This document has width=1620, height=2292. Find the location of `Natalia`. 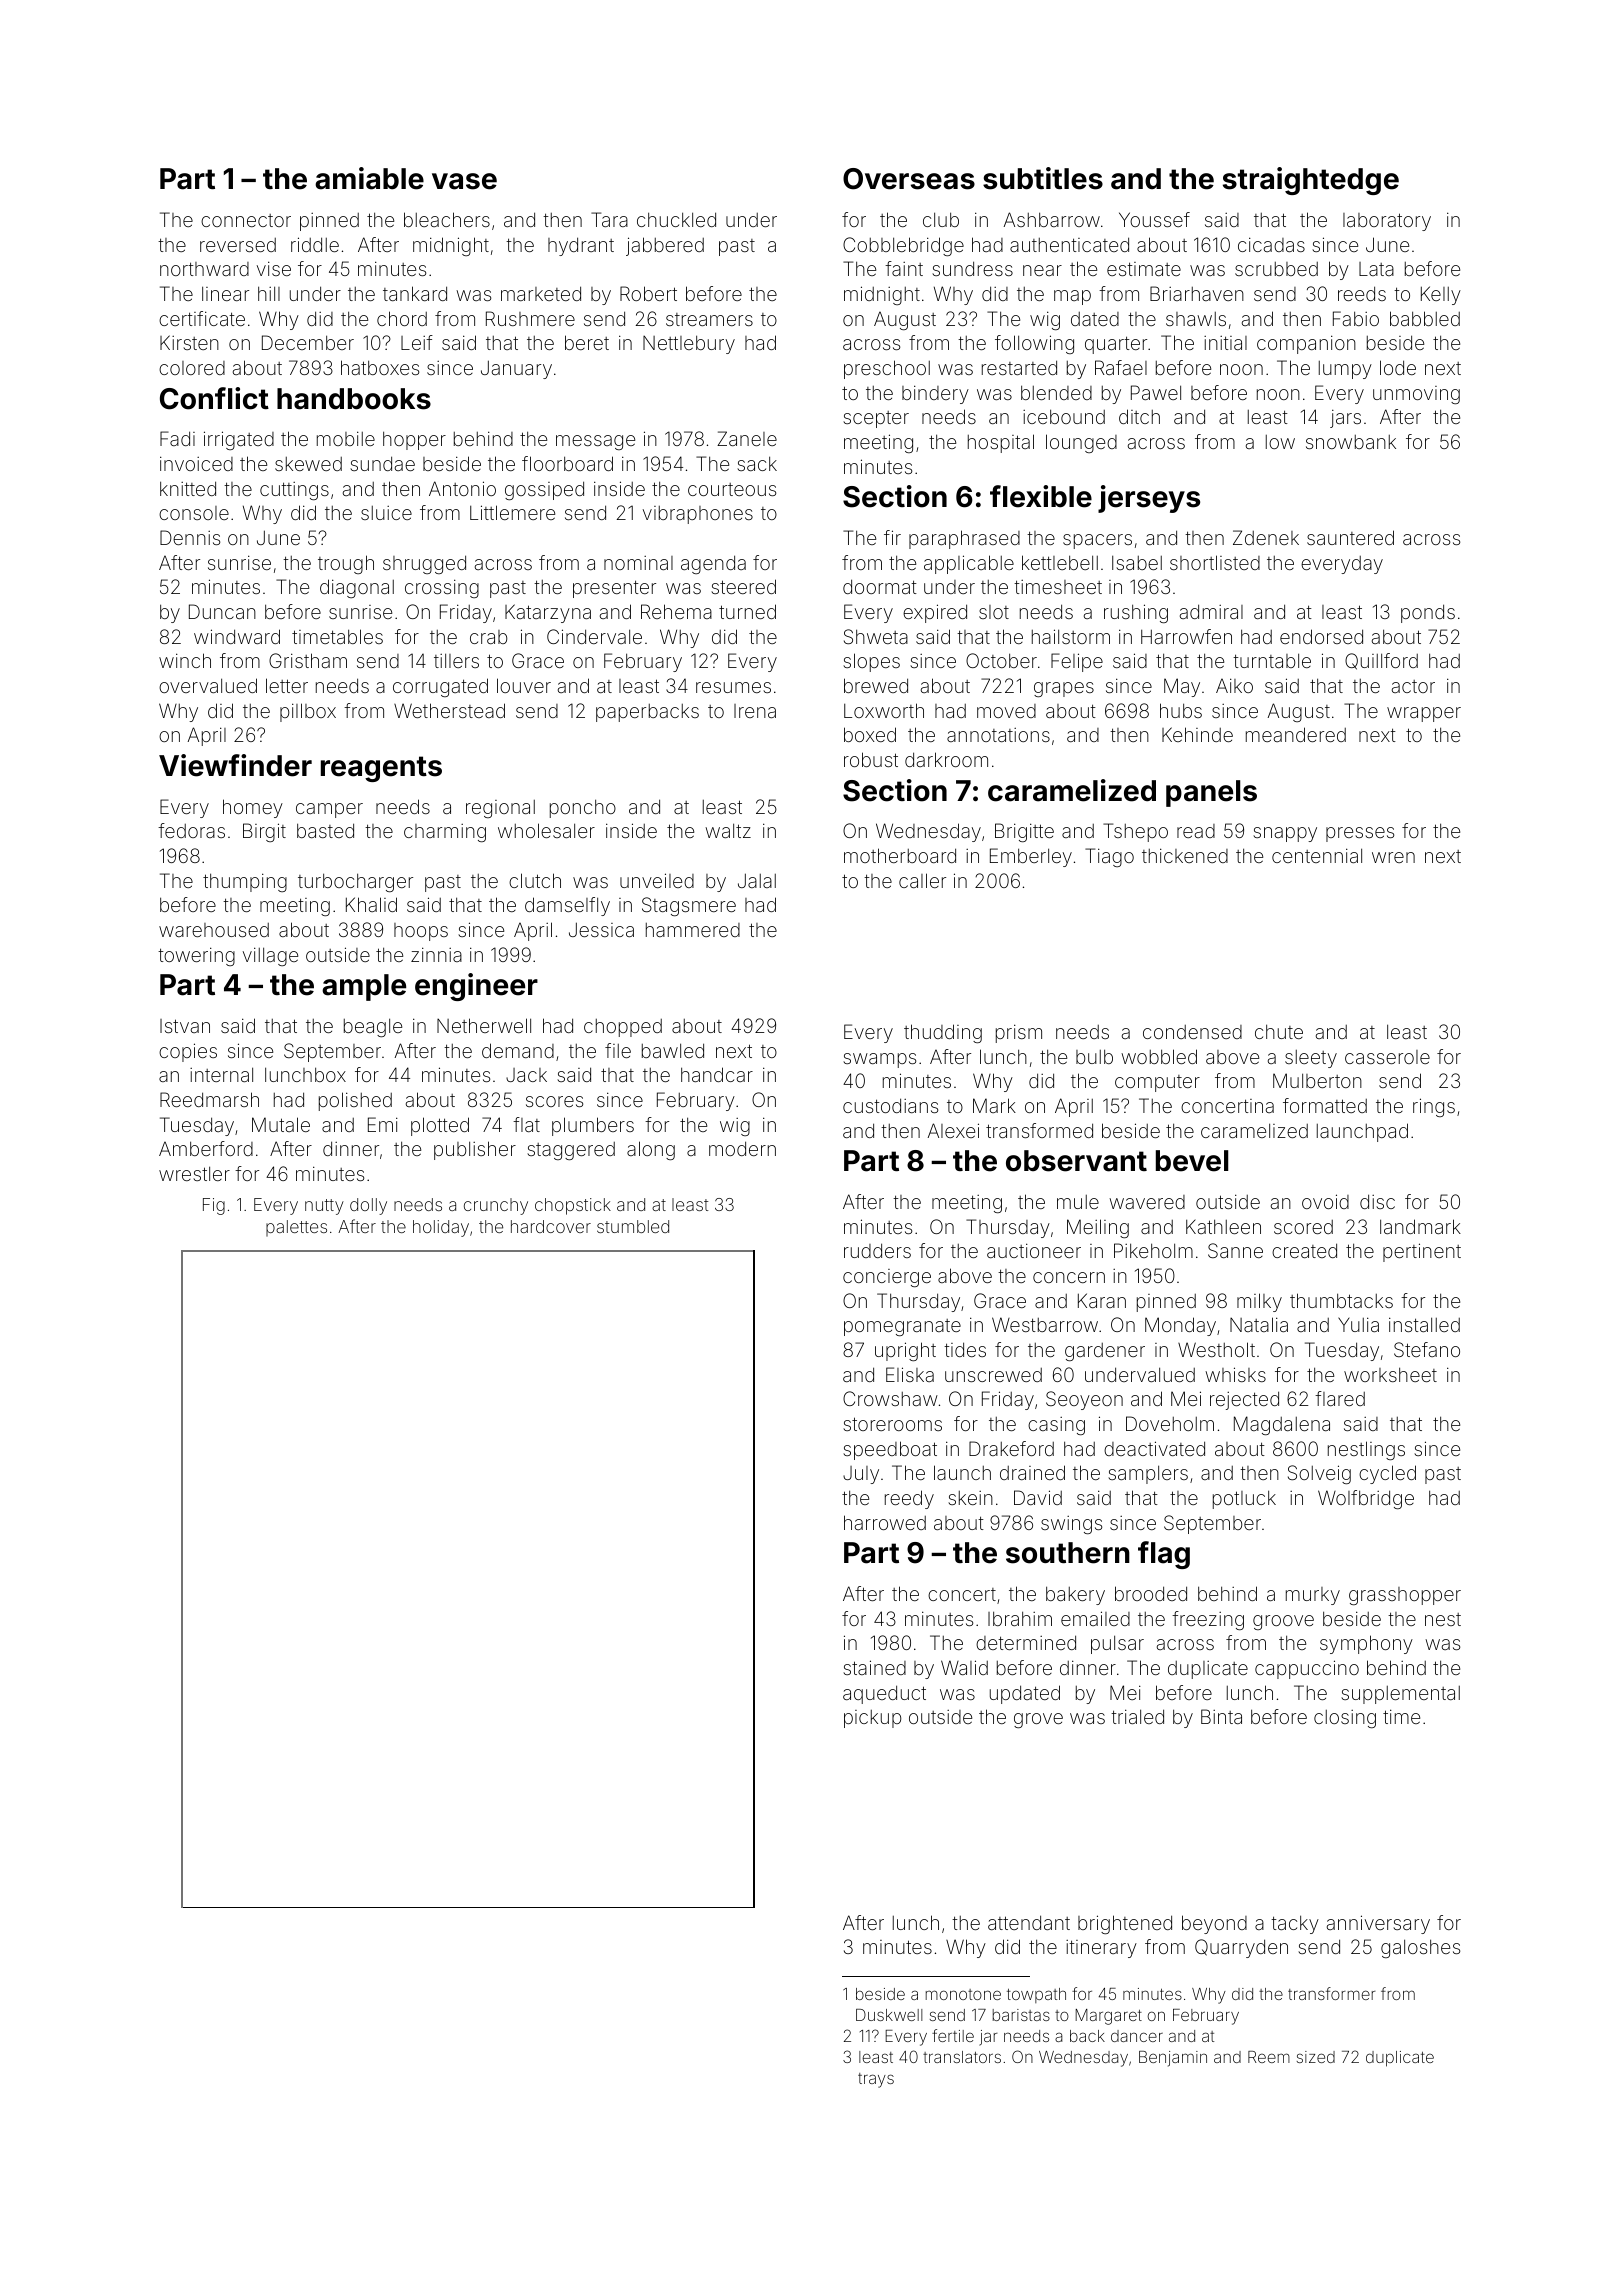

Natalia is located at coordinates (1259, 1324).
